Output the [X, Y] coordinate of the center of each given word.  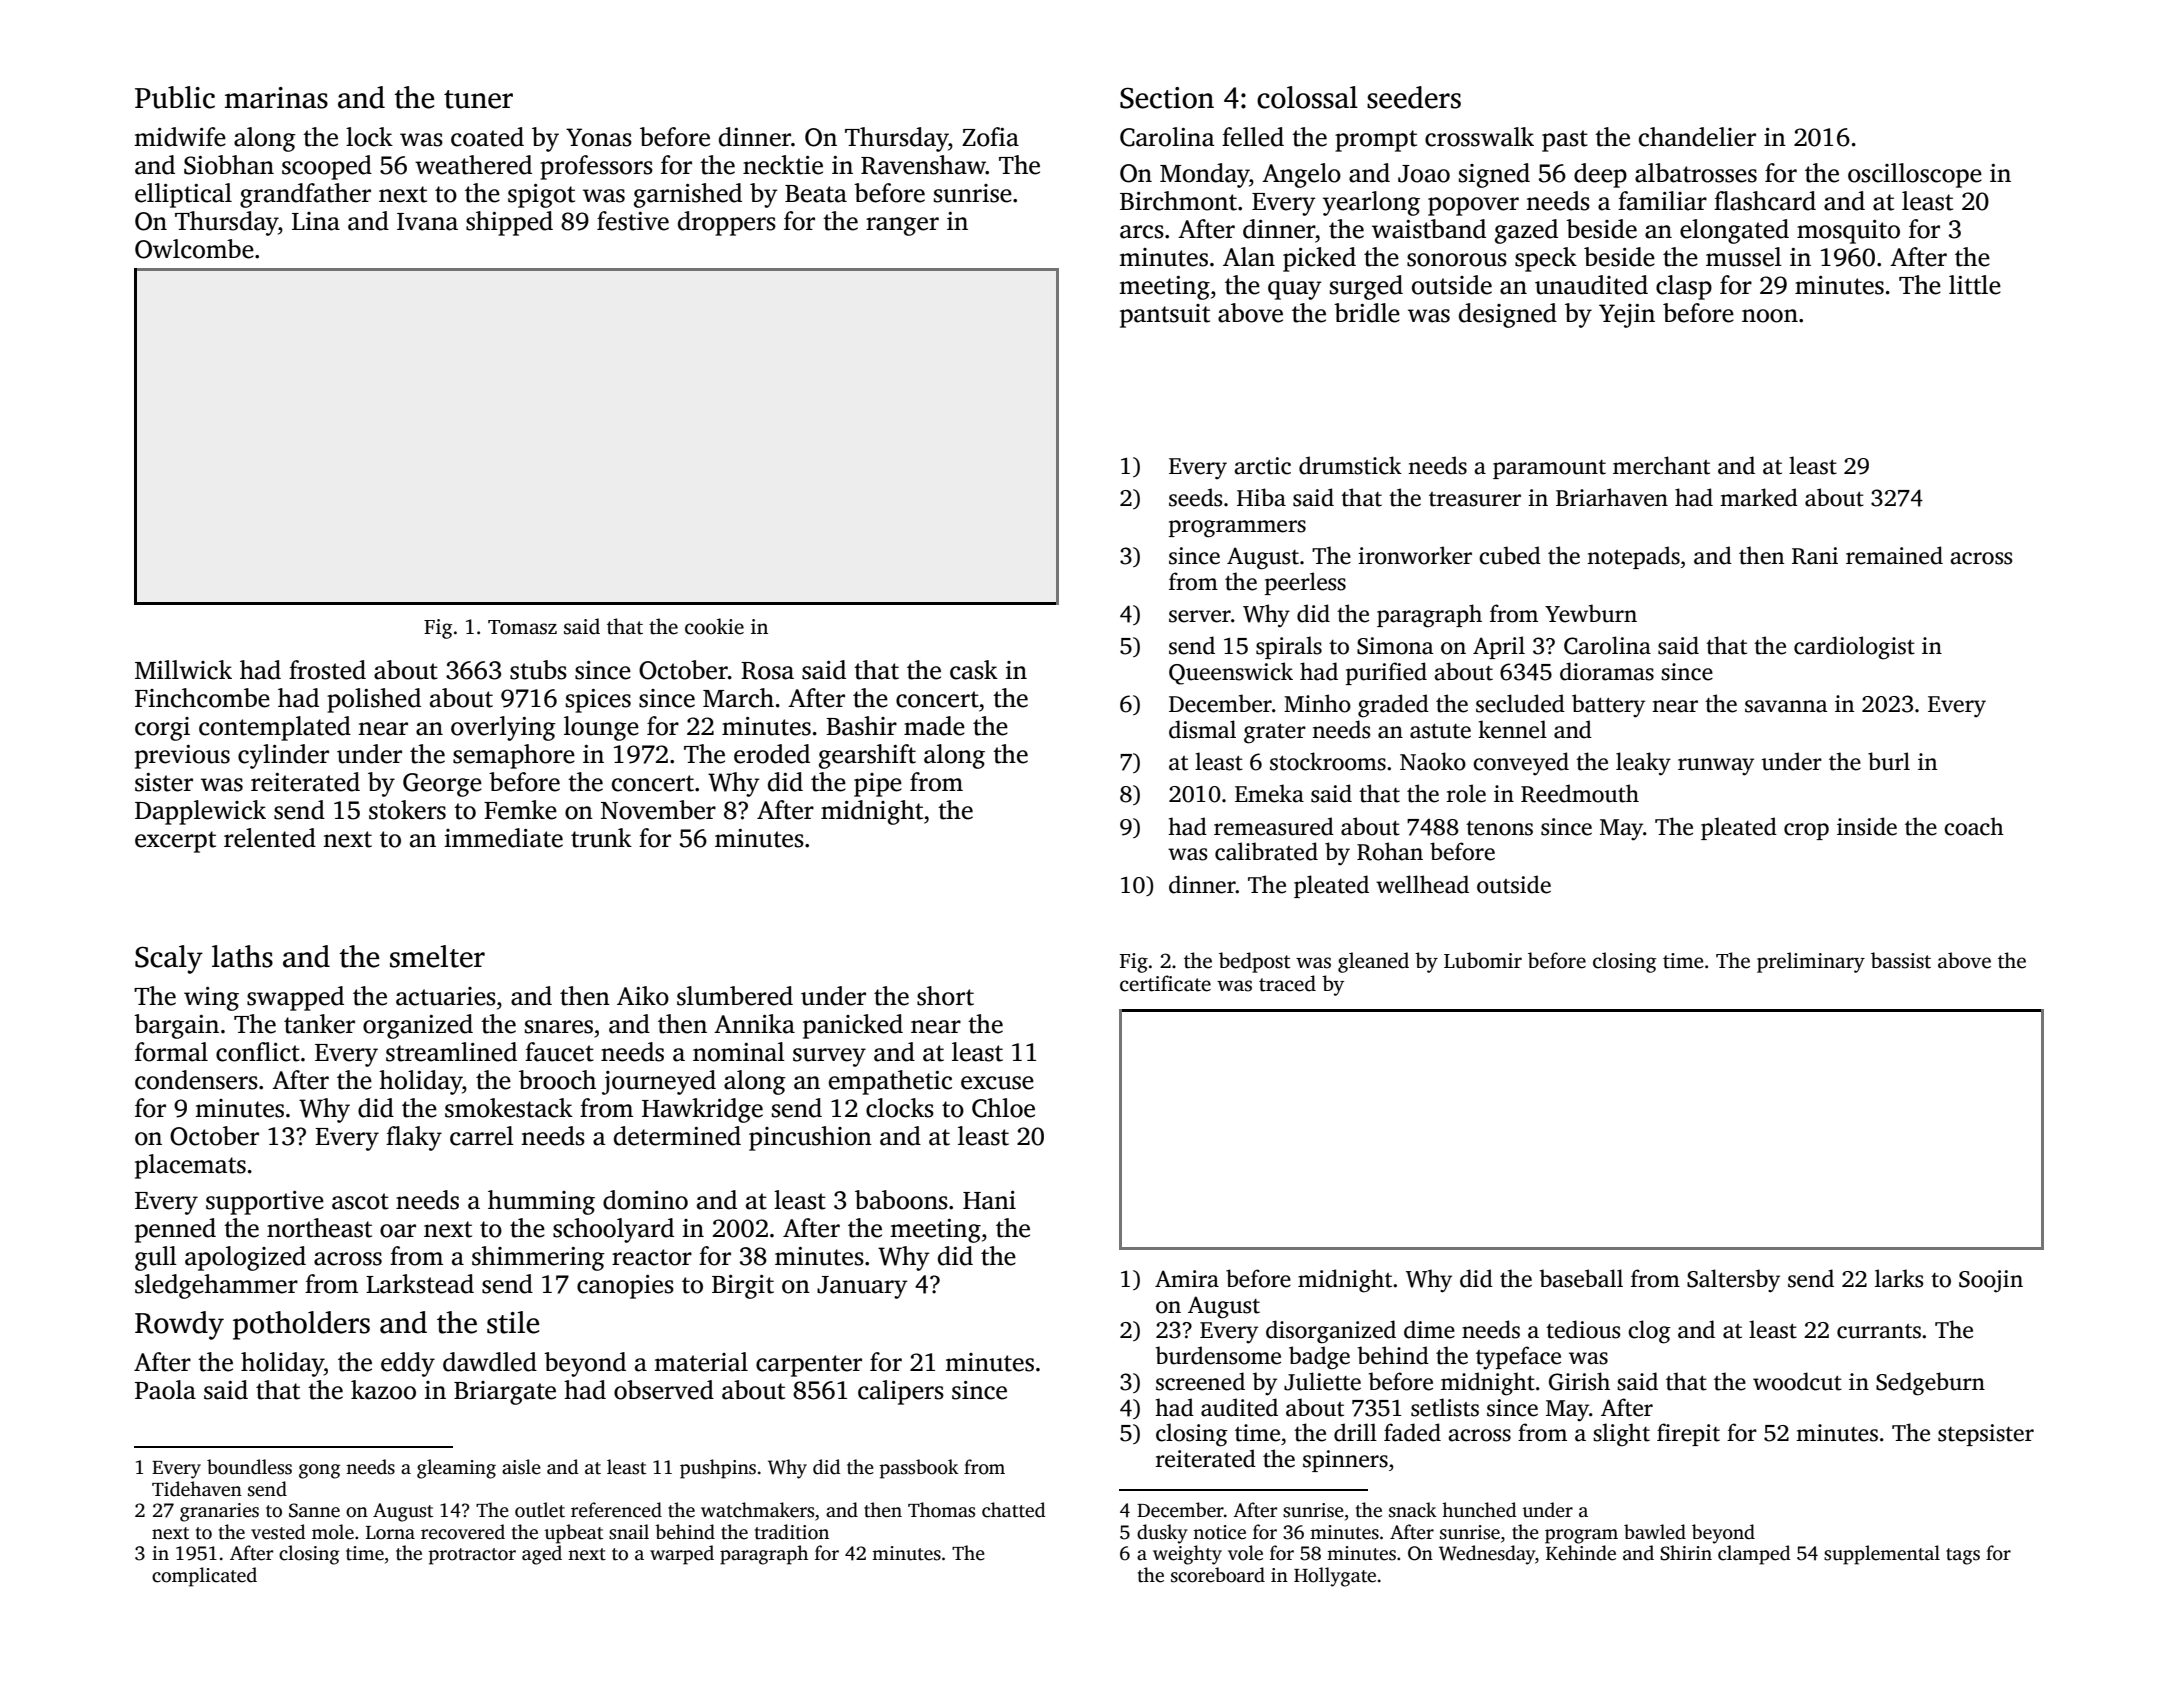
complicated [204, 1577]
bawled [1655, 1532]
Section [1167, 98]
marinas [276, 98]
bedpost [1254, 962]
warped [682, 1555]
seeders [1414, 97]
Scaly [169, 959]
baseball [1581, 1278]
